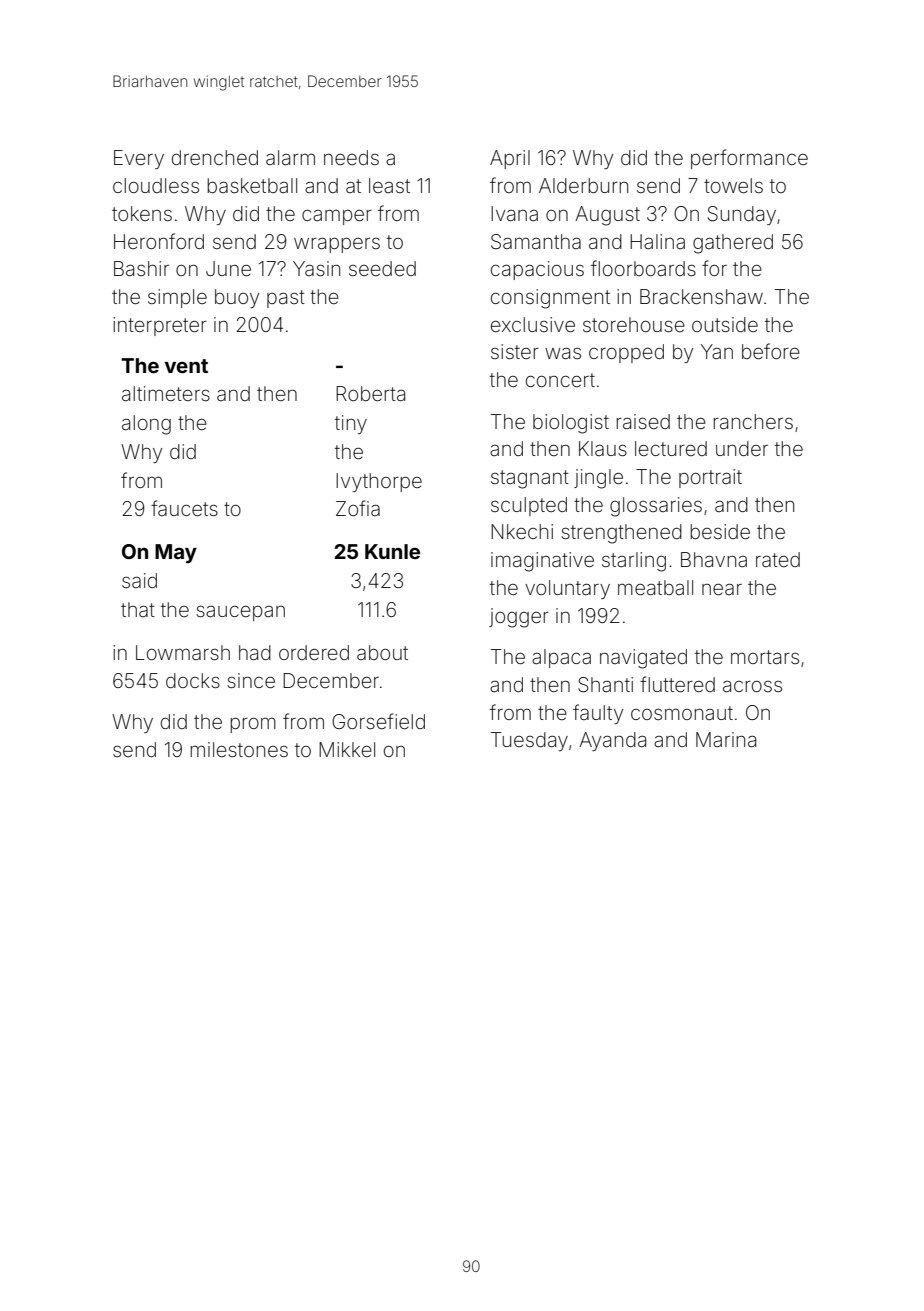 The height and width of the screenshot is (1311, 924). What do you see at coordinates (571, 424) in the screenshot?
I see `biologist` at bounding box center [571, 424].
